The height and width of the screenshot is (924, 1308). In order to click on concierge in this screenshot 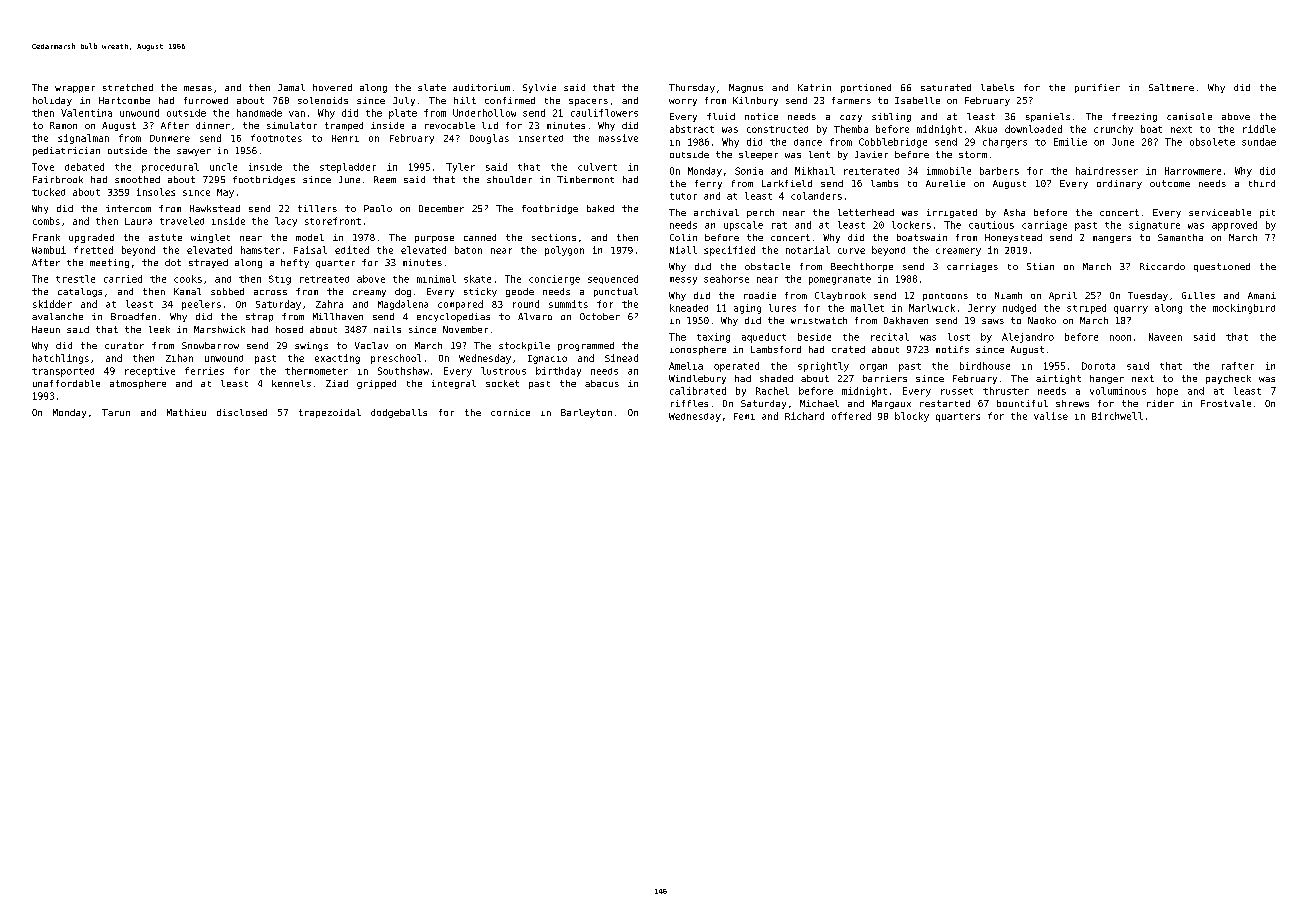, I will do `click(554, 280)`.
